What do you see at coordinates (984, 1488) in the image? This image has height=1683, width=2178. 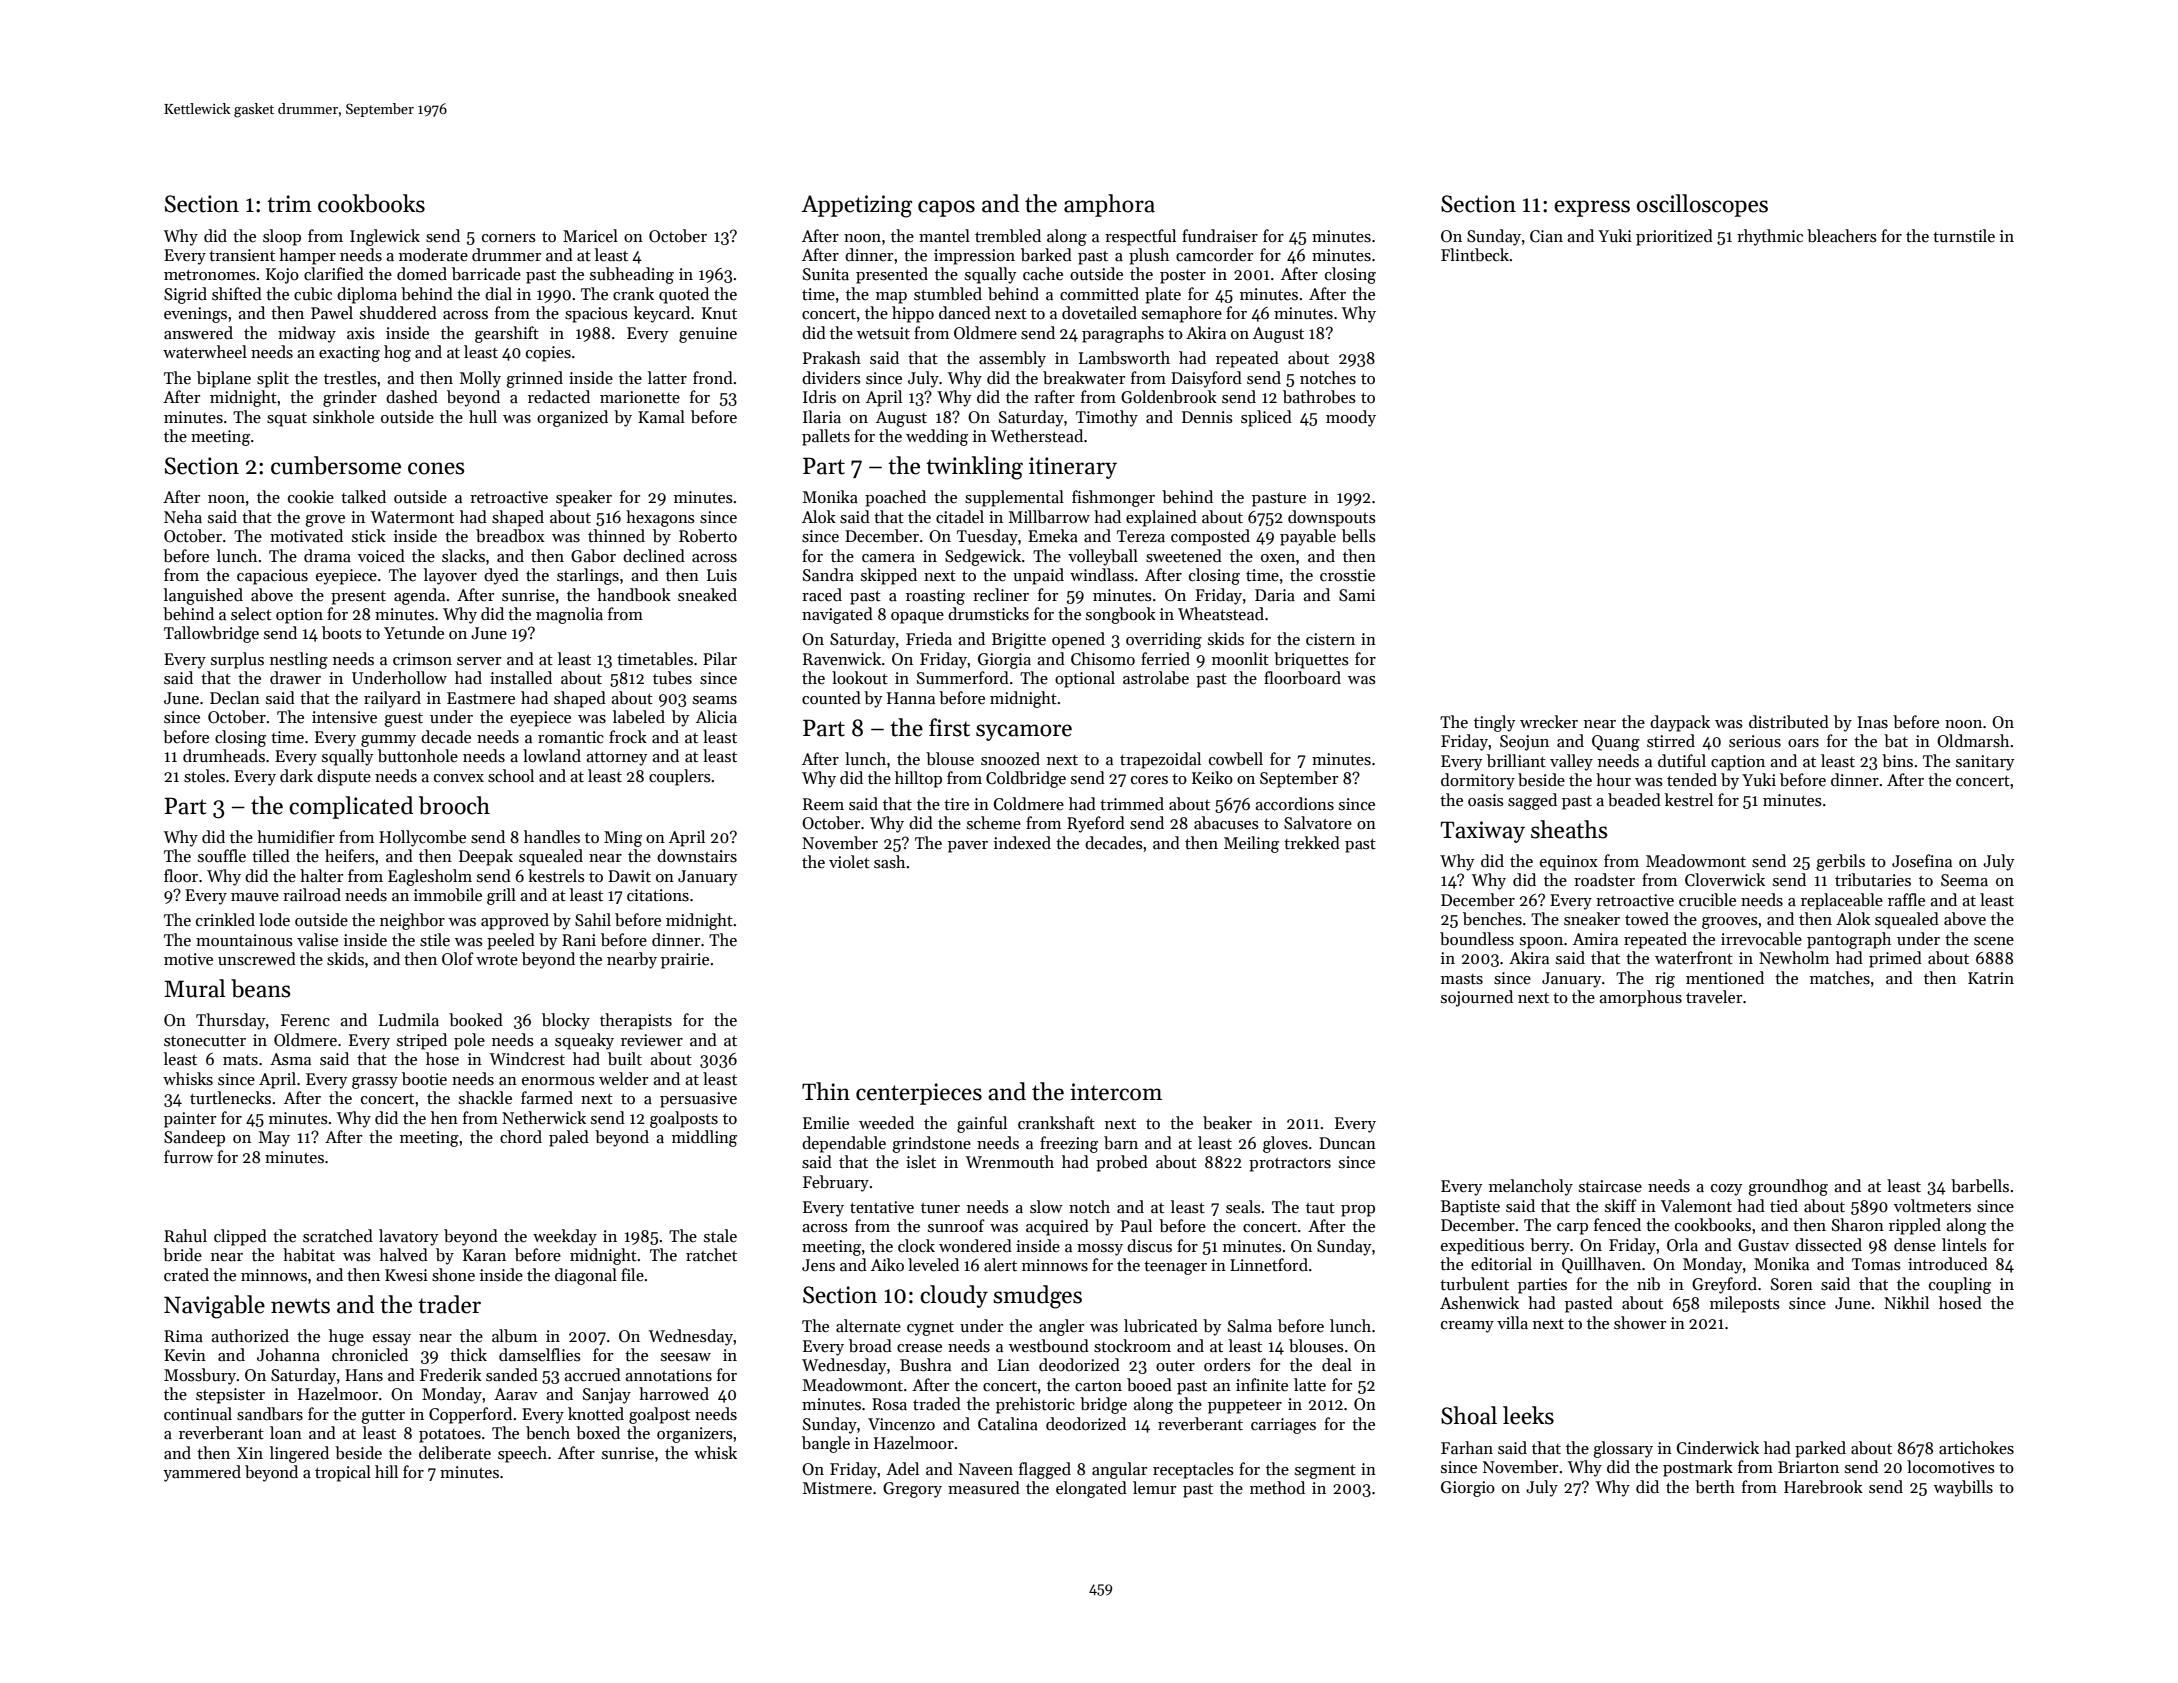 I see `measured` at bounding box center [984, 1488].
